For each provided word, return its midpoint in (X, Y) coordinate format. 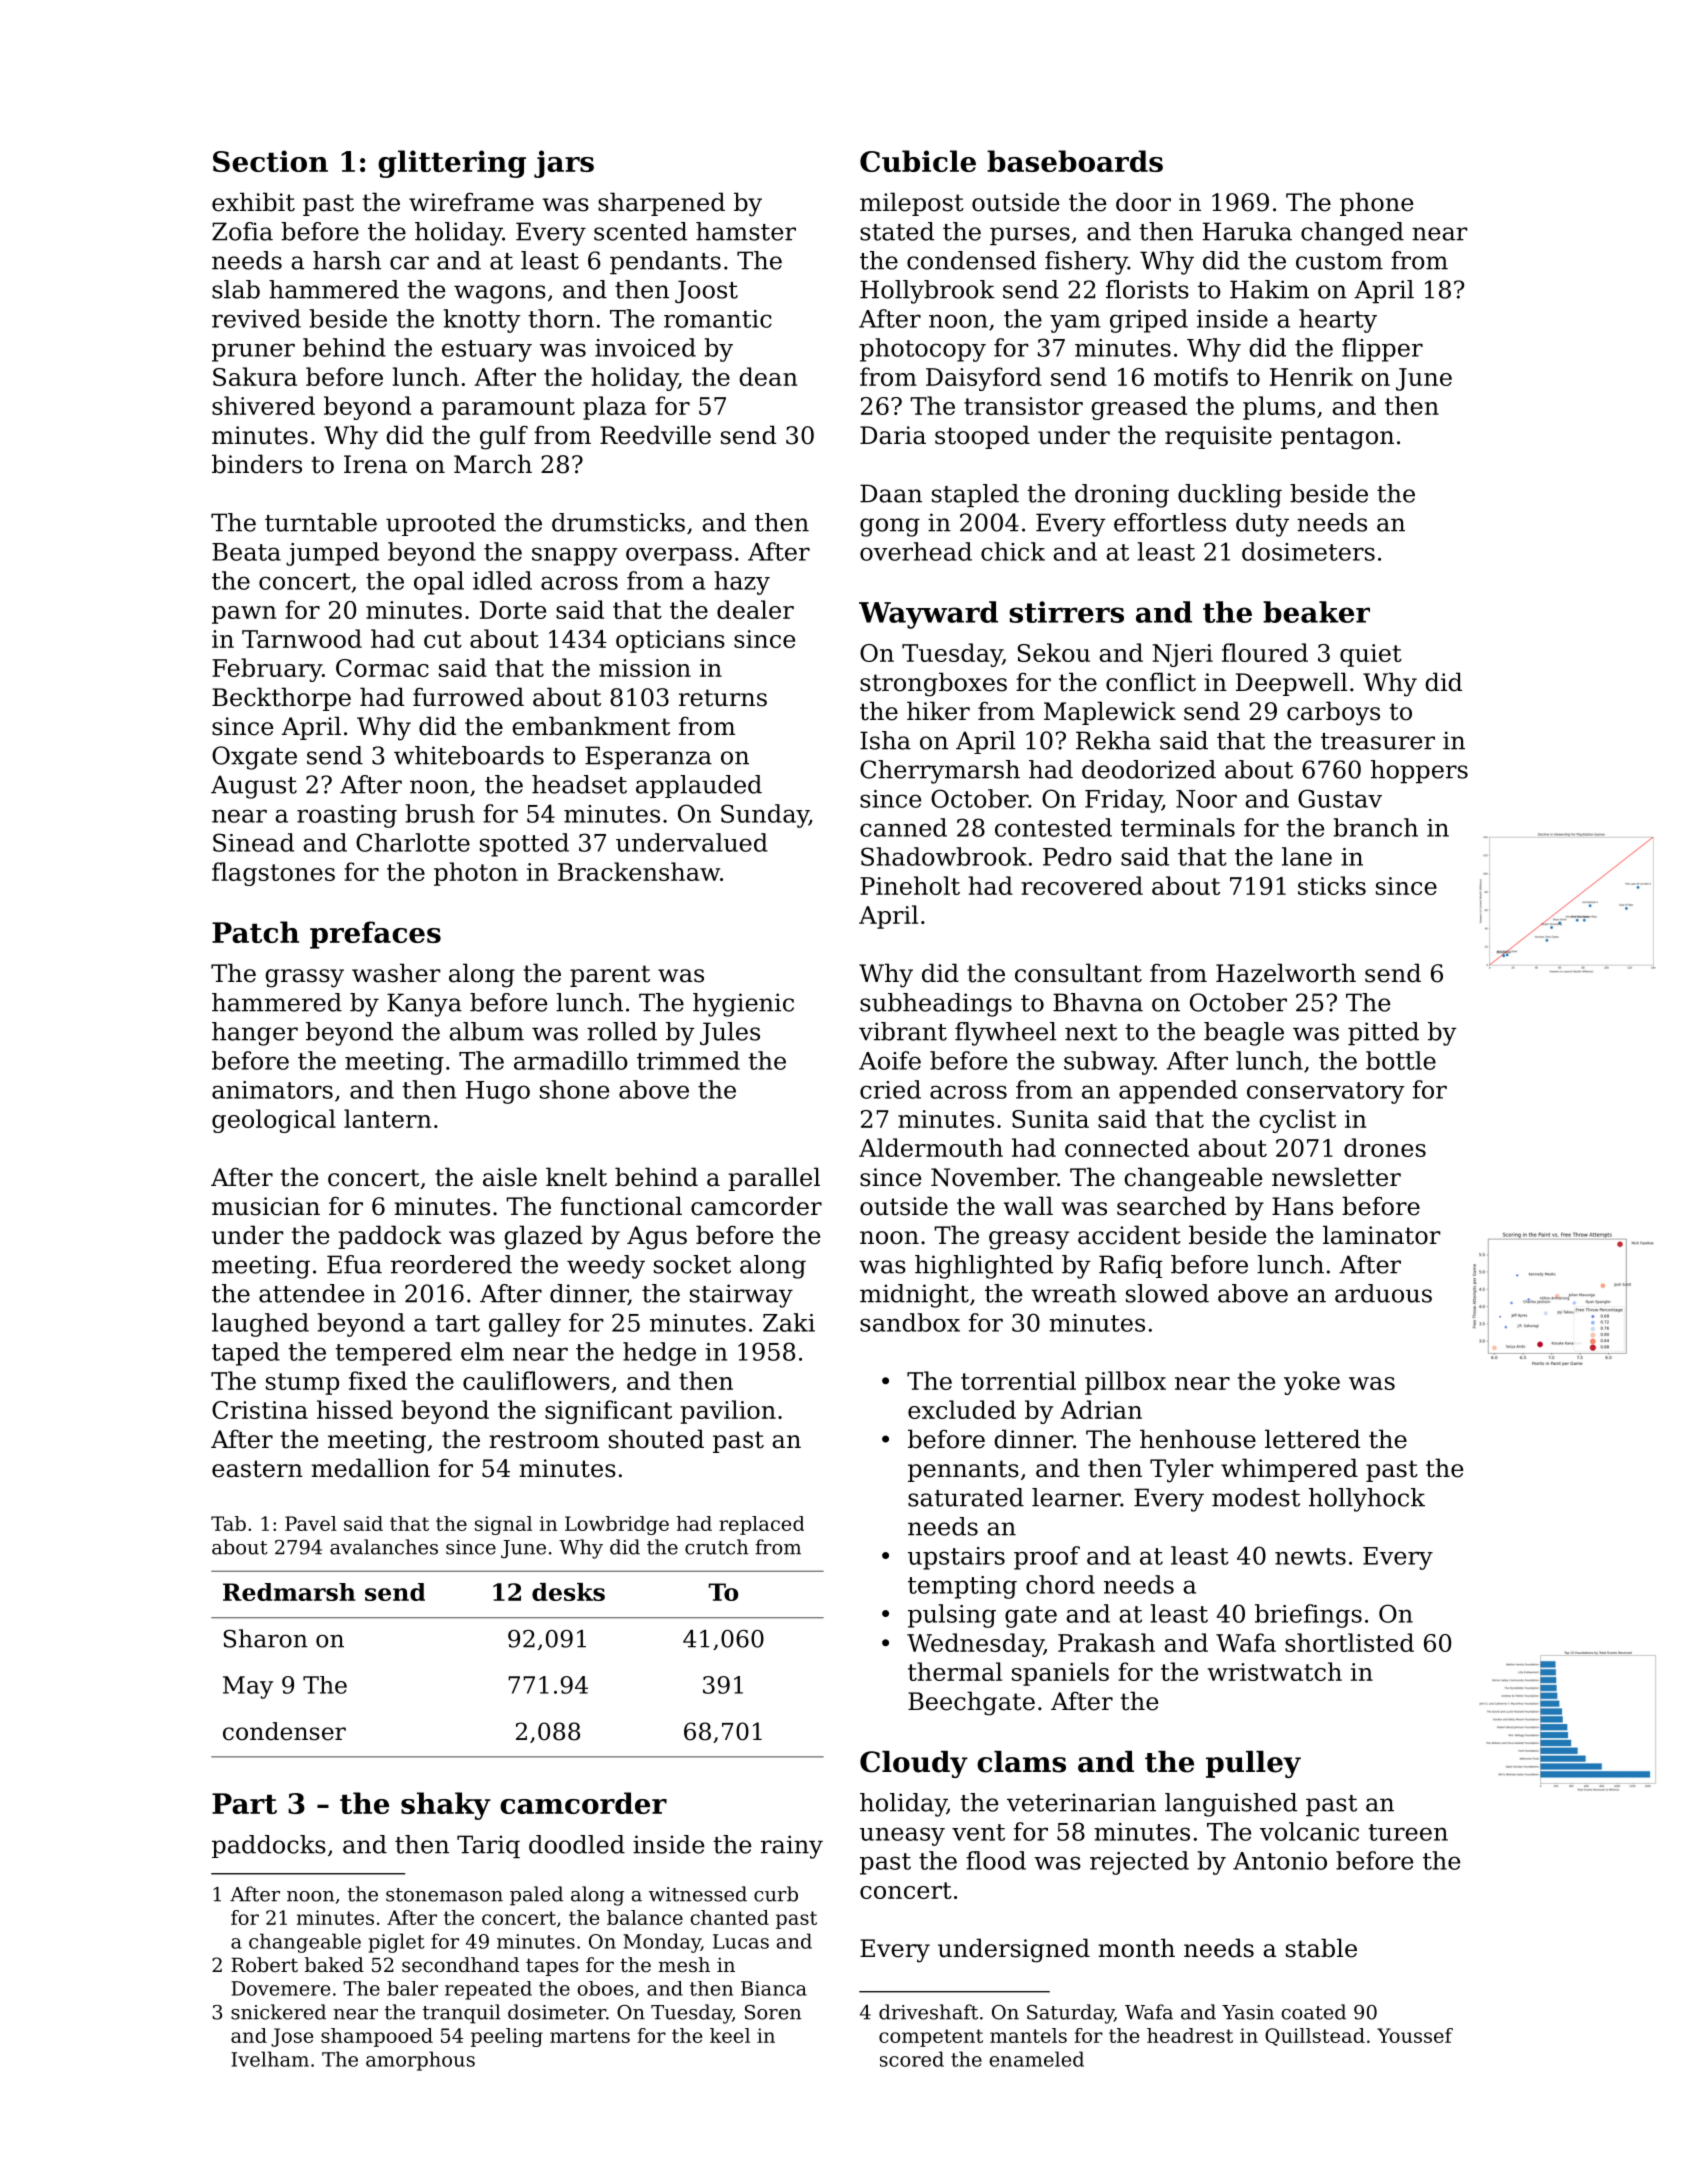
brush (440, 813)
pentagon (1337, 438)
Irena (375, 464)
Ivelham (270, 2059)
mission (645, 668)
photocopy (923, 350)
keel (730, 2035)
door (1143, 202)
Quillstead (1315, 2037)
